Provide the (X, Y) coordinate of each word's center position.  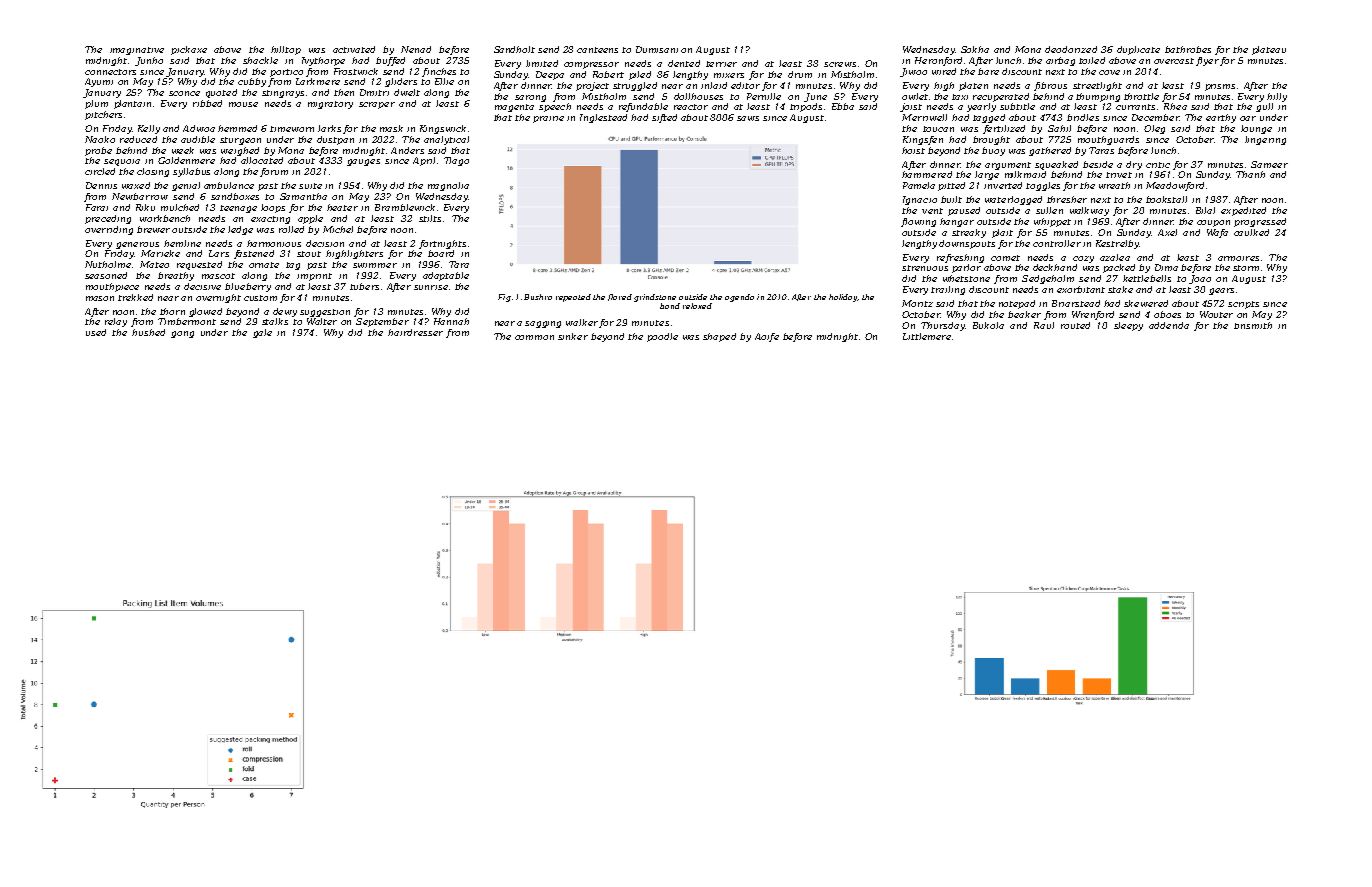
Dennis (101, 185)
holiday (843, 298)
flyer (1207, 61)
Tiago (456, 161)
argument (1008, 166)
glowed (205, 312)
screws (840, 64)
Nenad (416, 49)
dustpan (335, 140)
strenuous (925, 268)
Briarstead (1076, 303)
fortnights (442, 244)
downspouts (967, 244)
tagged (989, 118)
